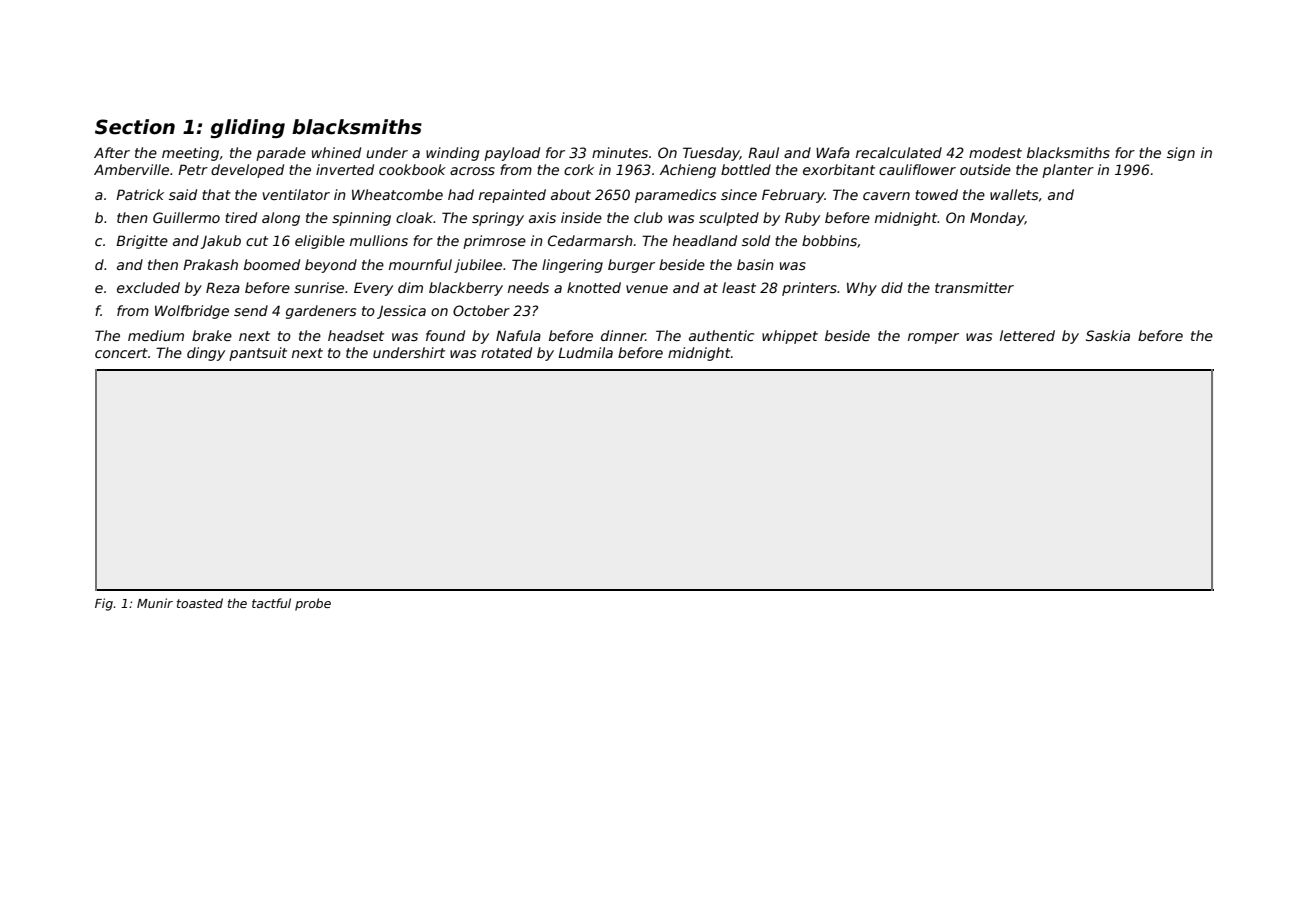 This screenshot has width=1308, height=924. What do you see at coordinates (995, 152) in the screenshot?
I see `modest` at bounding box center [995, 152].
